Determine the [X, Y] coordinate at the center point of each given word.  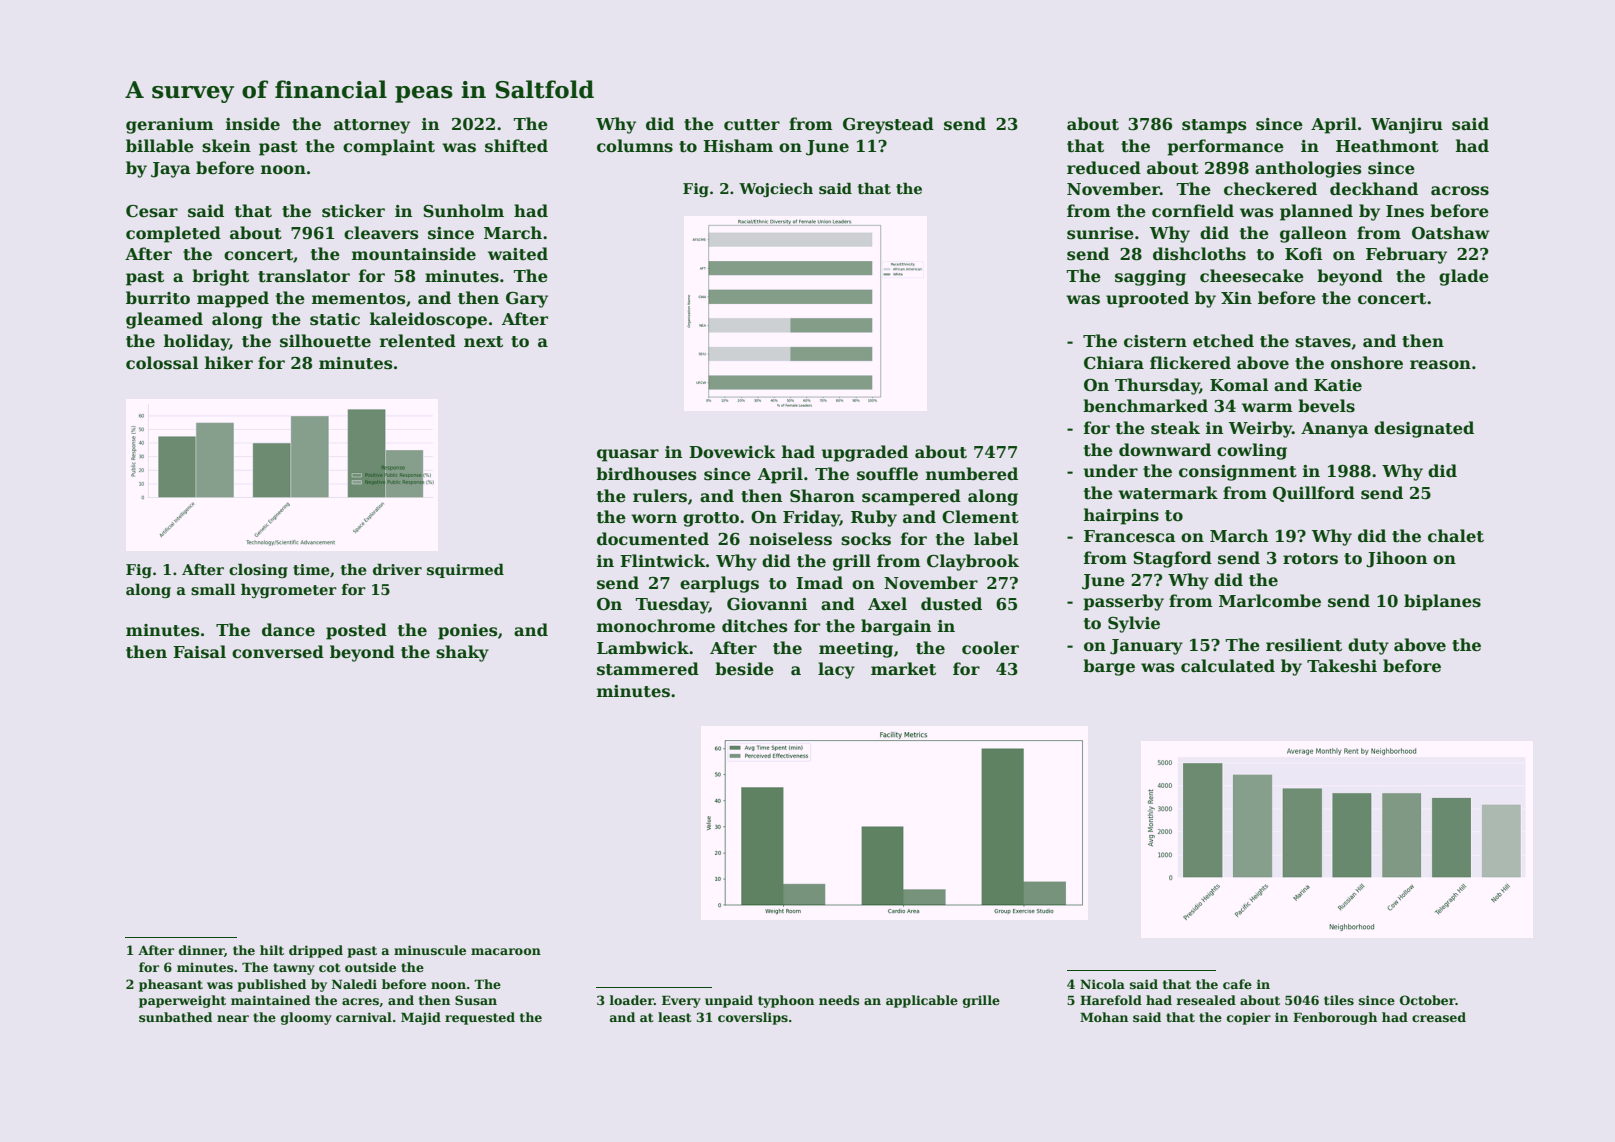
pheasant [171, 985]
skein [226, 146]
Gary [527, 300]
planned [1316, 212]
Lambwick [643, 648]
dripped [316, 951]
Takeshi [1342, 666]
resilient [1304, 645]
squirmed [465, 570]
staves [1323, 342]
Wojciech [776, 189]
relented [418, 341]
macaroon [506, 951]
